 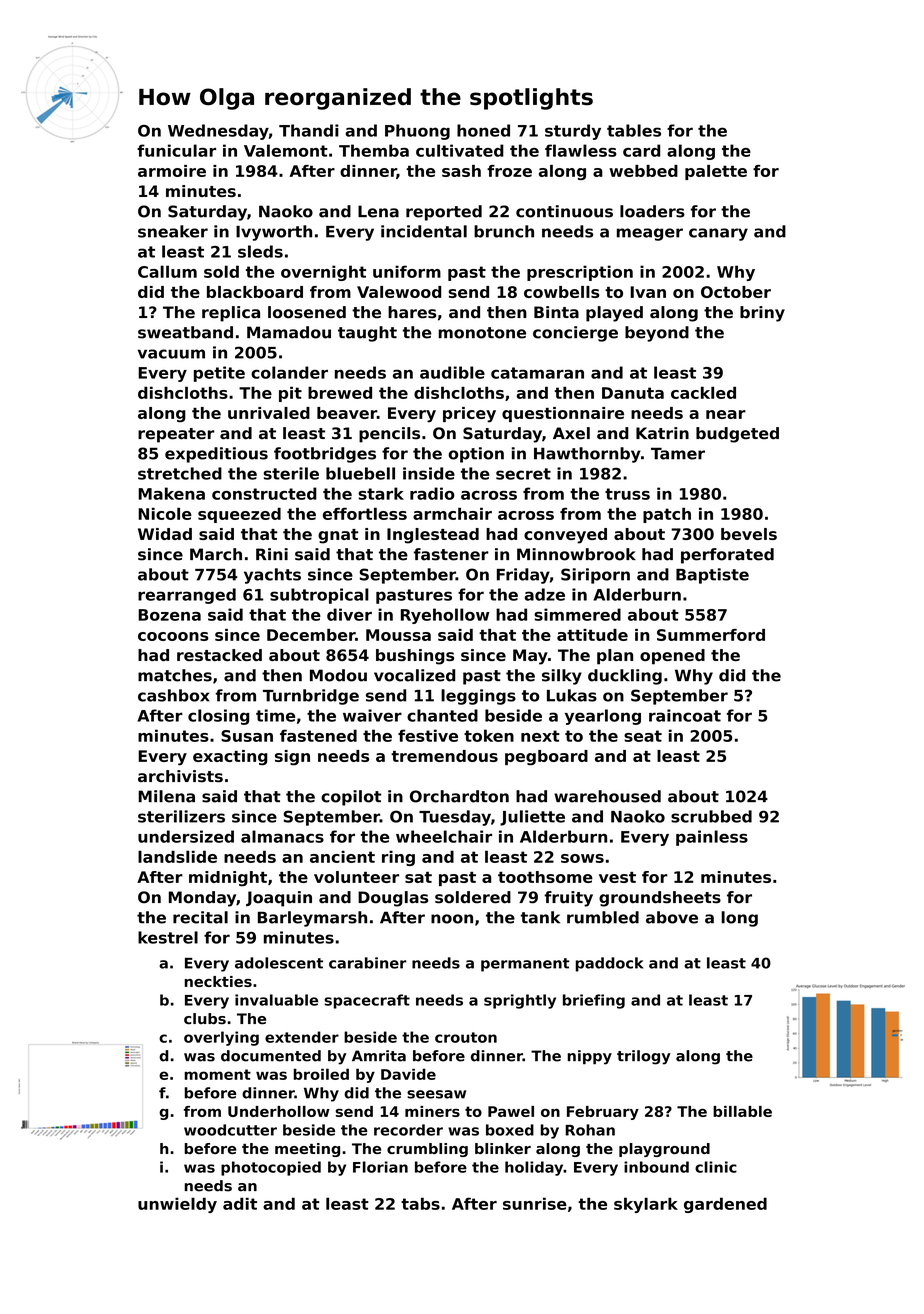 I want to click on bushings, so click(x=415, y=657).
